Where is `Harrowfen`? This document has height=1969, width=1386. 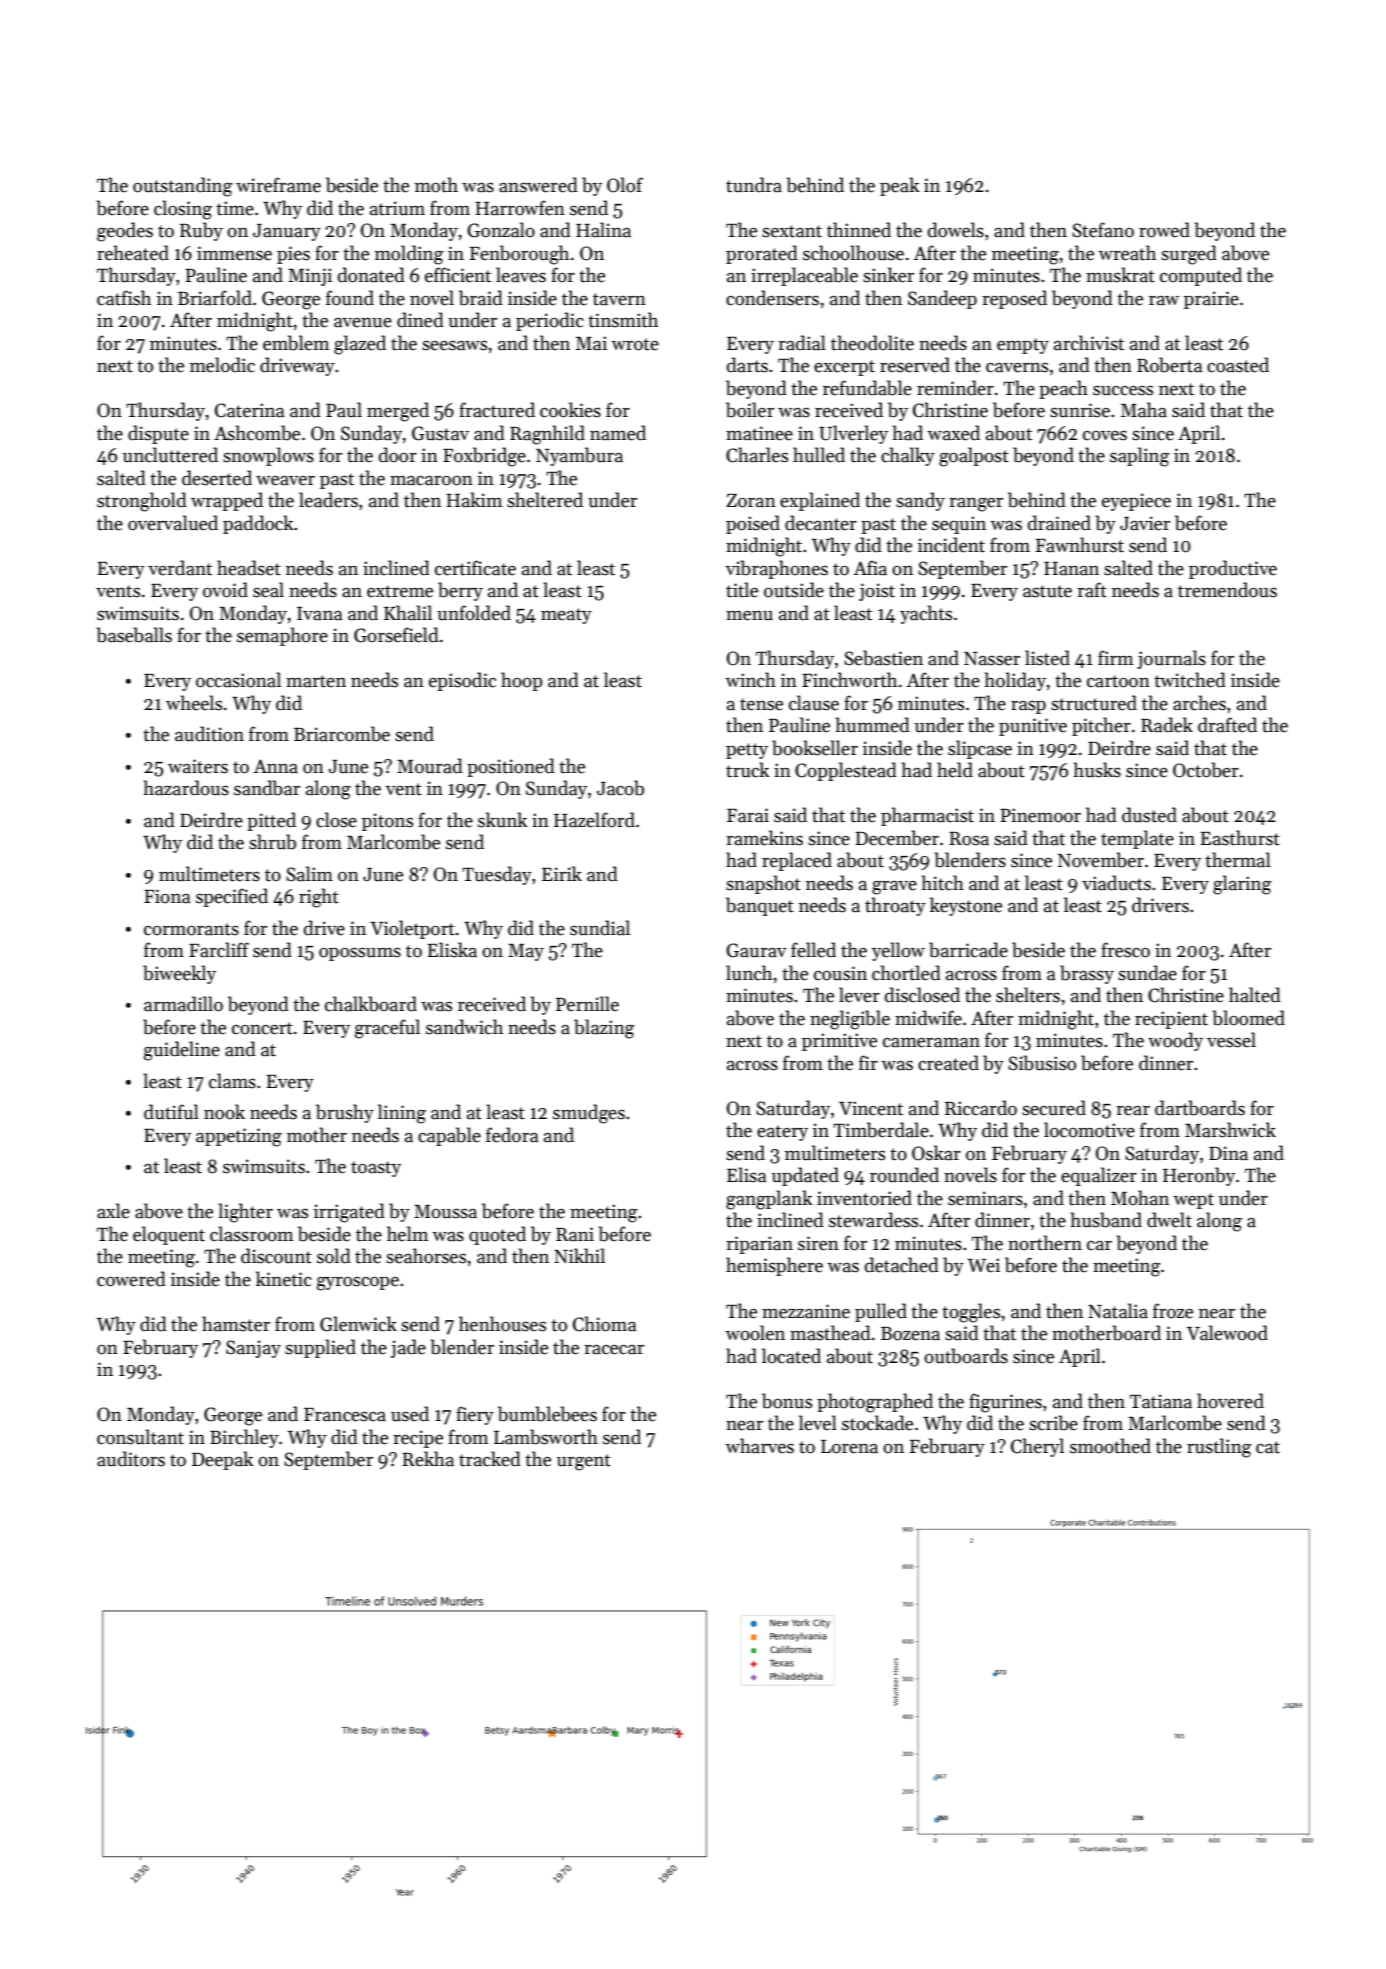
Harrowfen is located at coordinates (520, 208).
